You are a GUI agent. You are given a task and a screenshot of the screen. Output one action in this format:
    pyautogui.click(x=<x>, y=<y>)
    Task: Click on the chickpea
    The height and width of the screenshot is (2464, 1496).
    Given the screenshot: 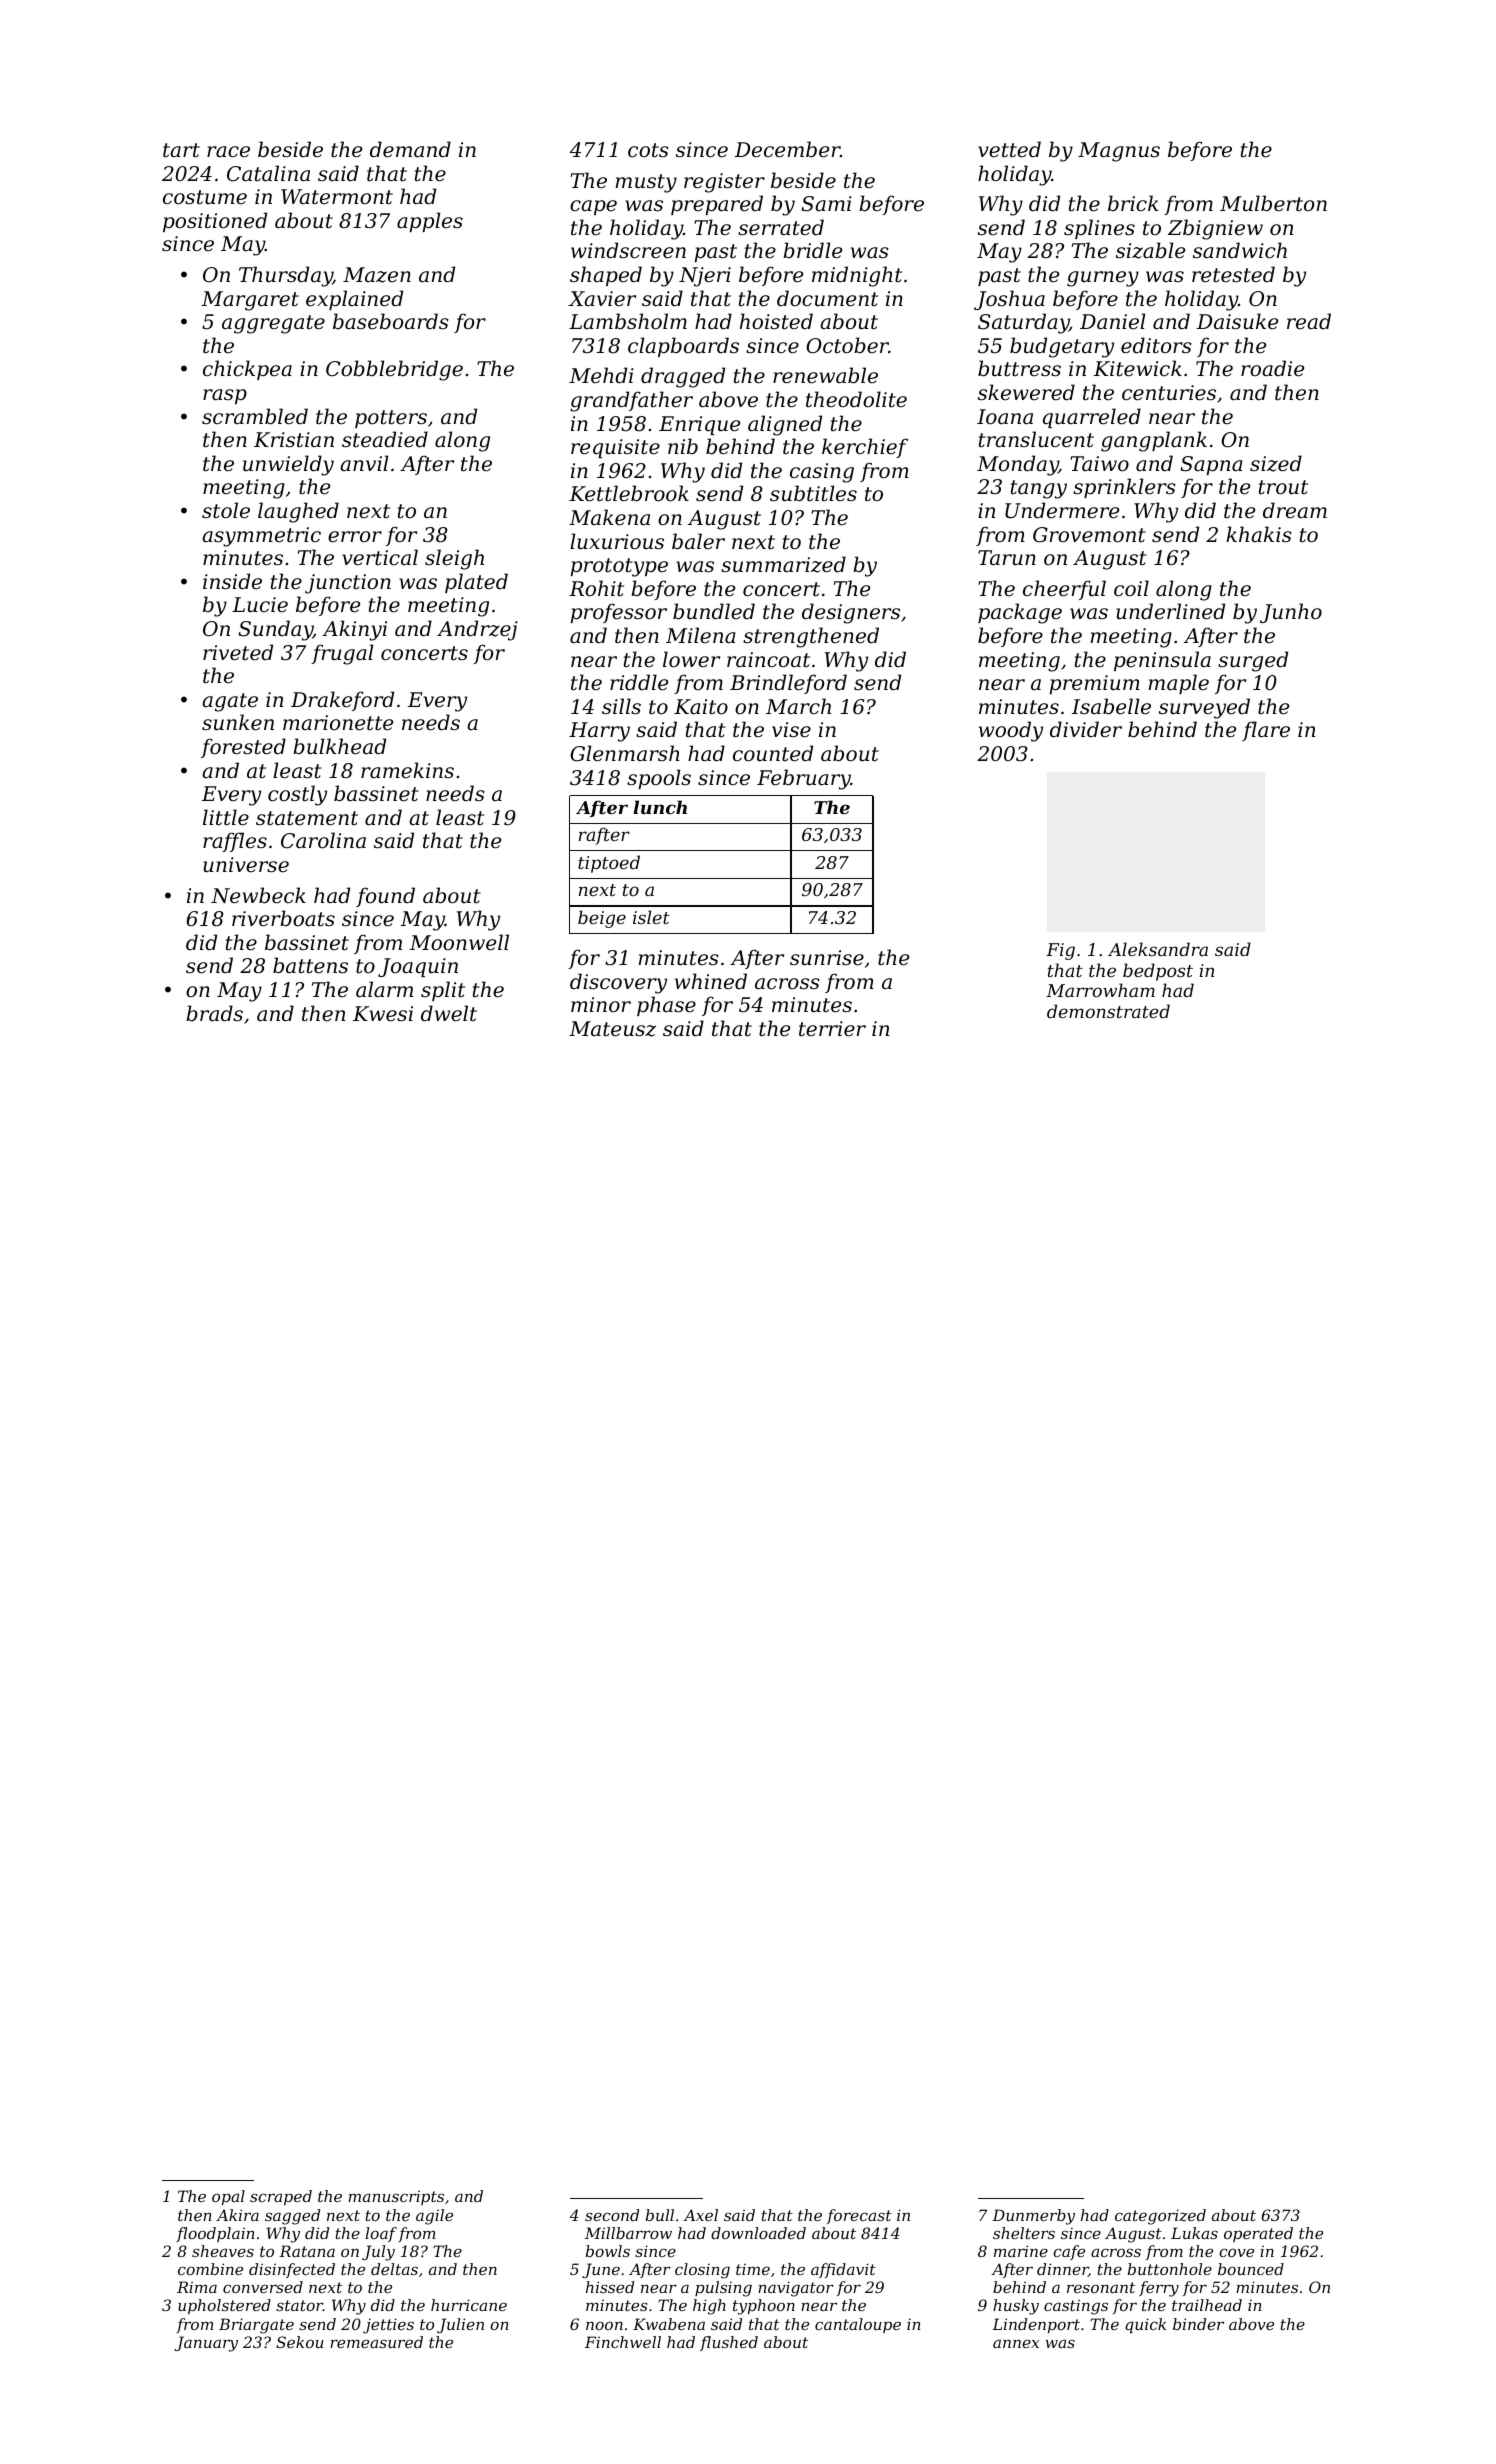 What is the action you would take?
    pyautogui.click(x=247, y=370)
